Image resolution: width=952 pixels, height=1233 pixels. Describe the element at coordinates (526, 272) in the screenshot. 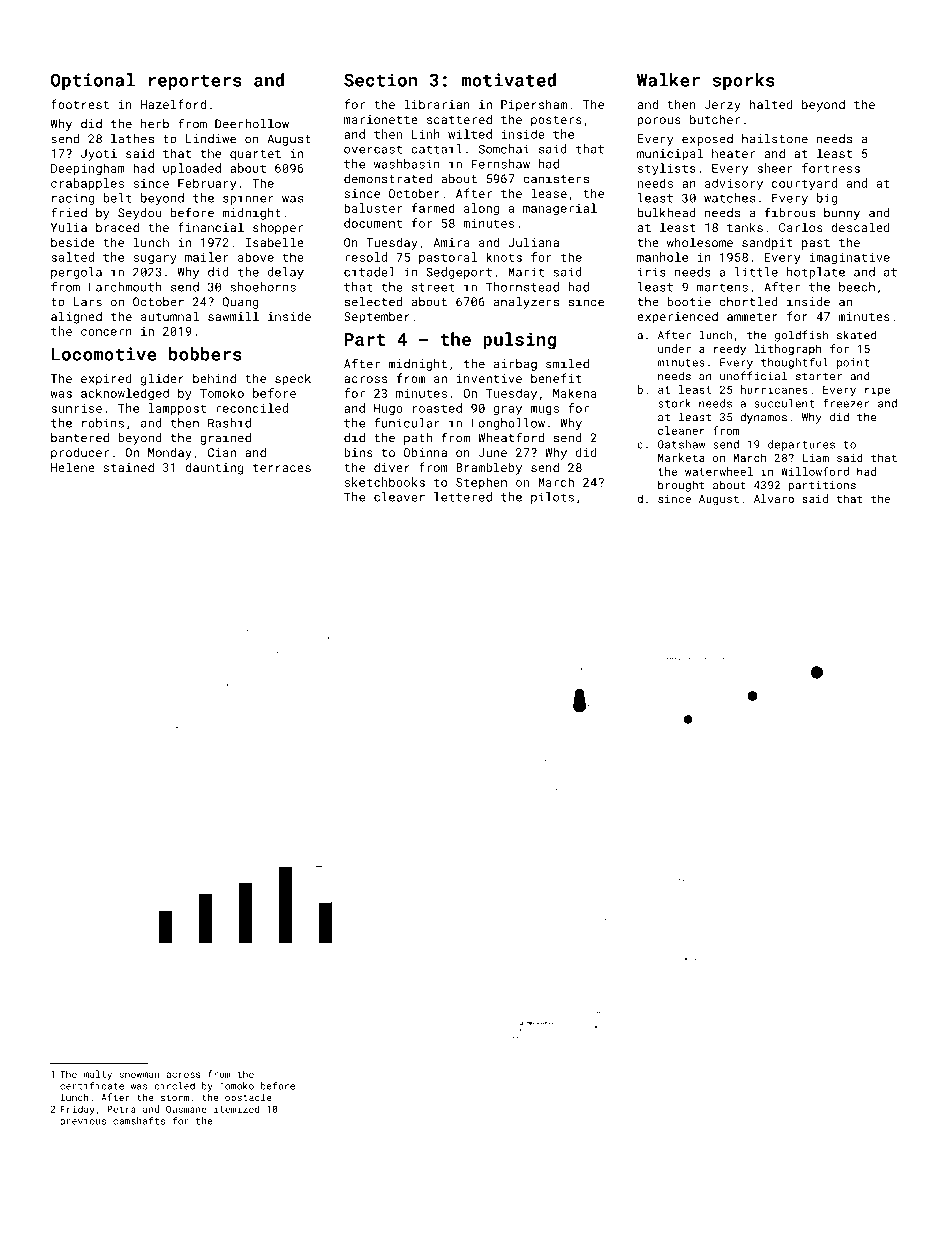

I see `Marit` at that location.
